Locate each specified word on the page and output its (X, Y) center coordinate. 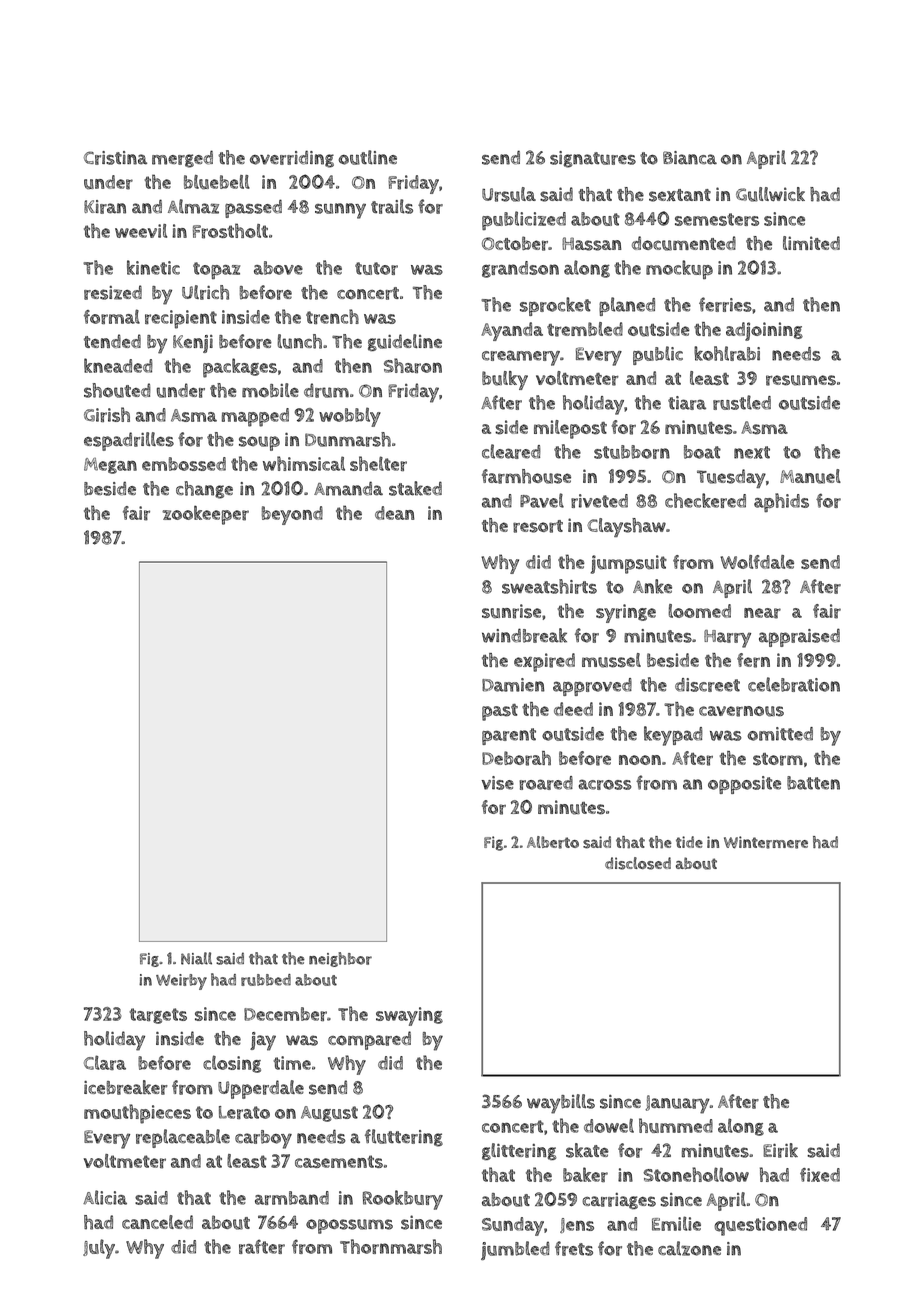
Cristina (115, 158)
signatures (593, 159)
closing (232, 1064)
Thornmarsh (391, 1246)
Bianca (690, 158)
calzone (689, 1248)
